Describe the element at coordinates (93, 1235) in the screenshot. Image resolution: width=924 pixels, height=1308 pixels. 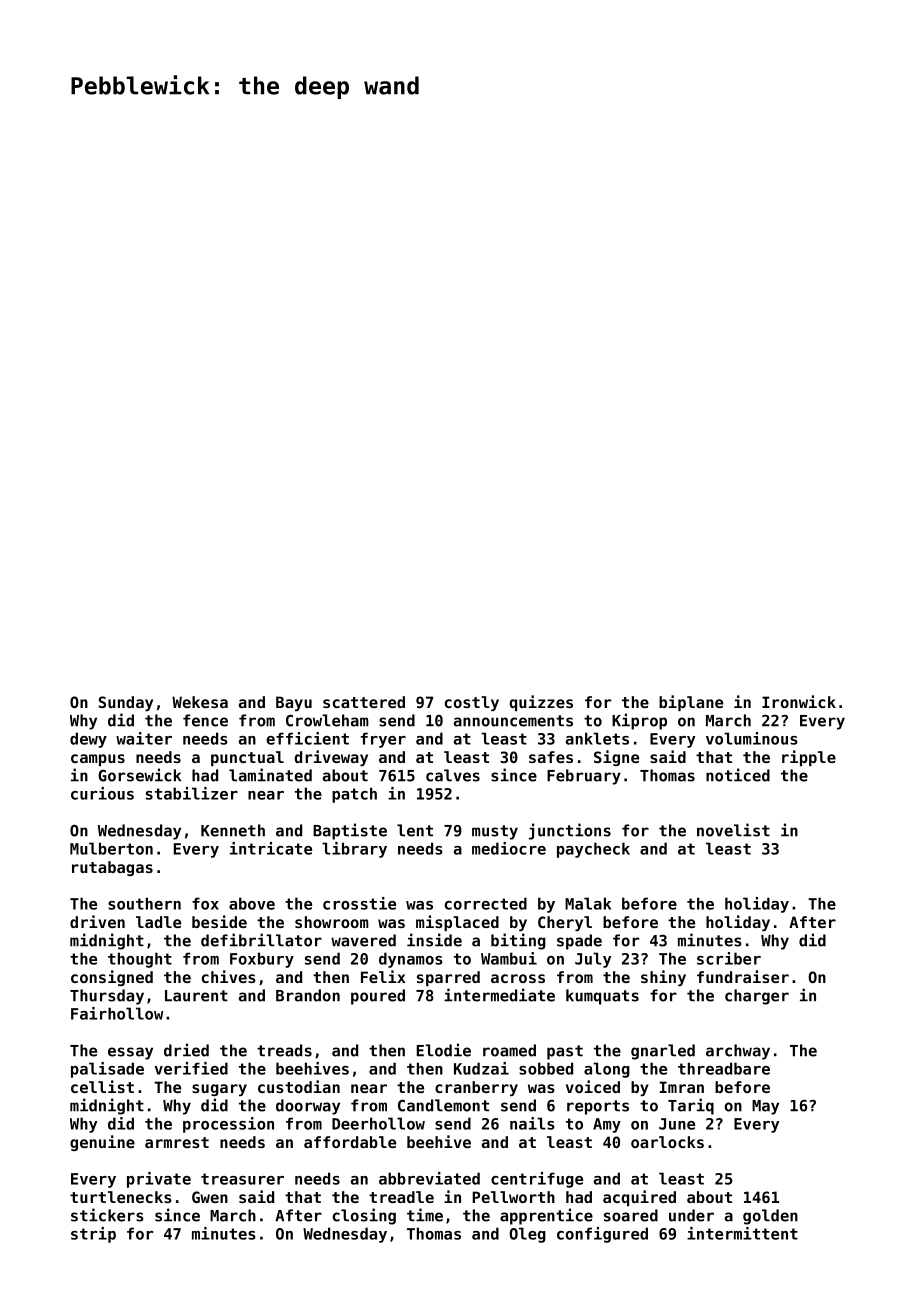
I see `strip` at that location.
